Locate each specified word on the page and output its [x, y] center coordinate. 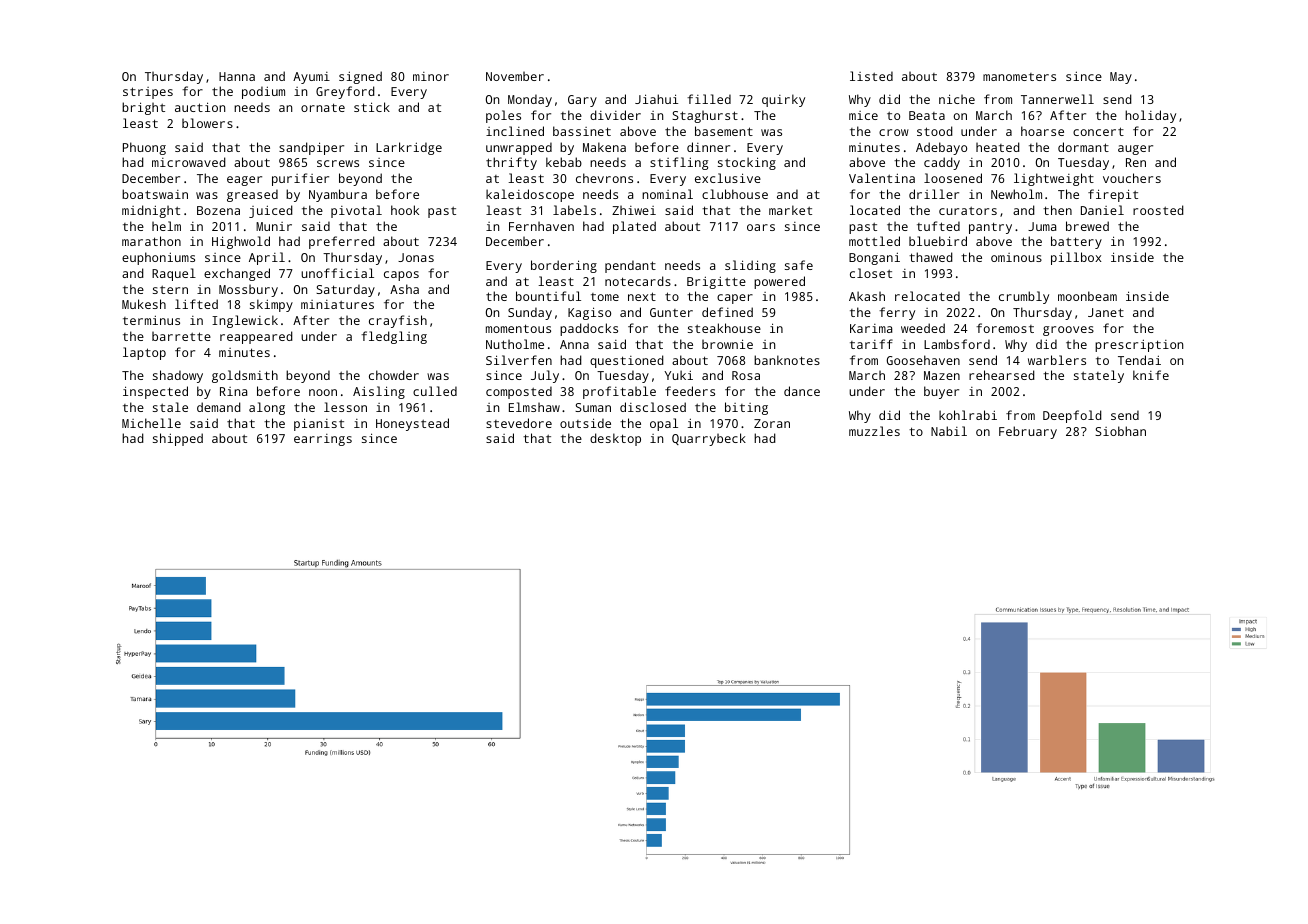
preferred [342, 242]
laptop [144, 353]
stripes [148, 93]
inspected [155, 392]
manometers [1019, 77]
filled [709, 99]
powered [779, 282]
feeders [690, 391]
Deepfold [1072, 416]
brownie [727, 344]
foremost [1005, 328]
